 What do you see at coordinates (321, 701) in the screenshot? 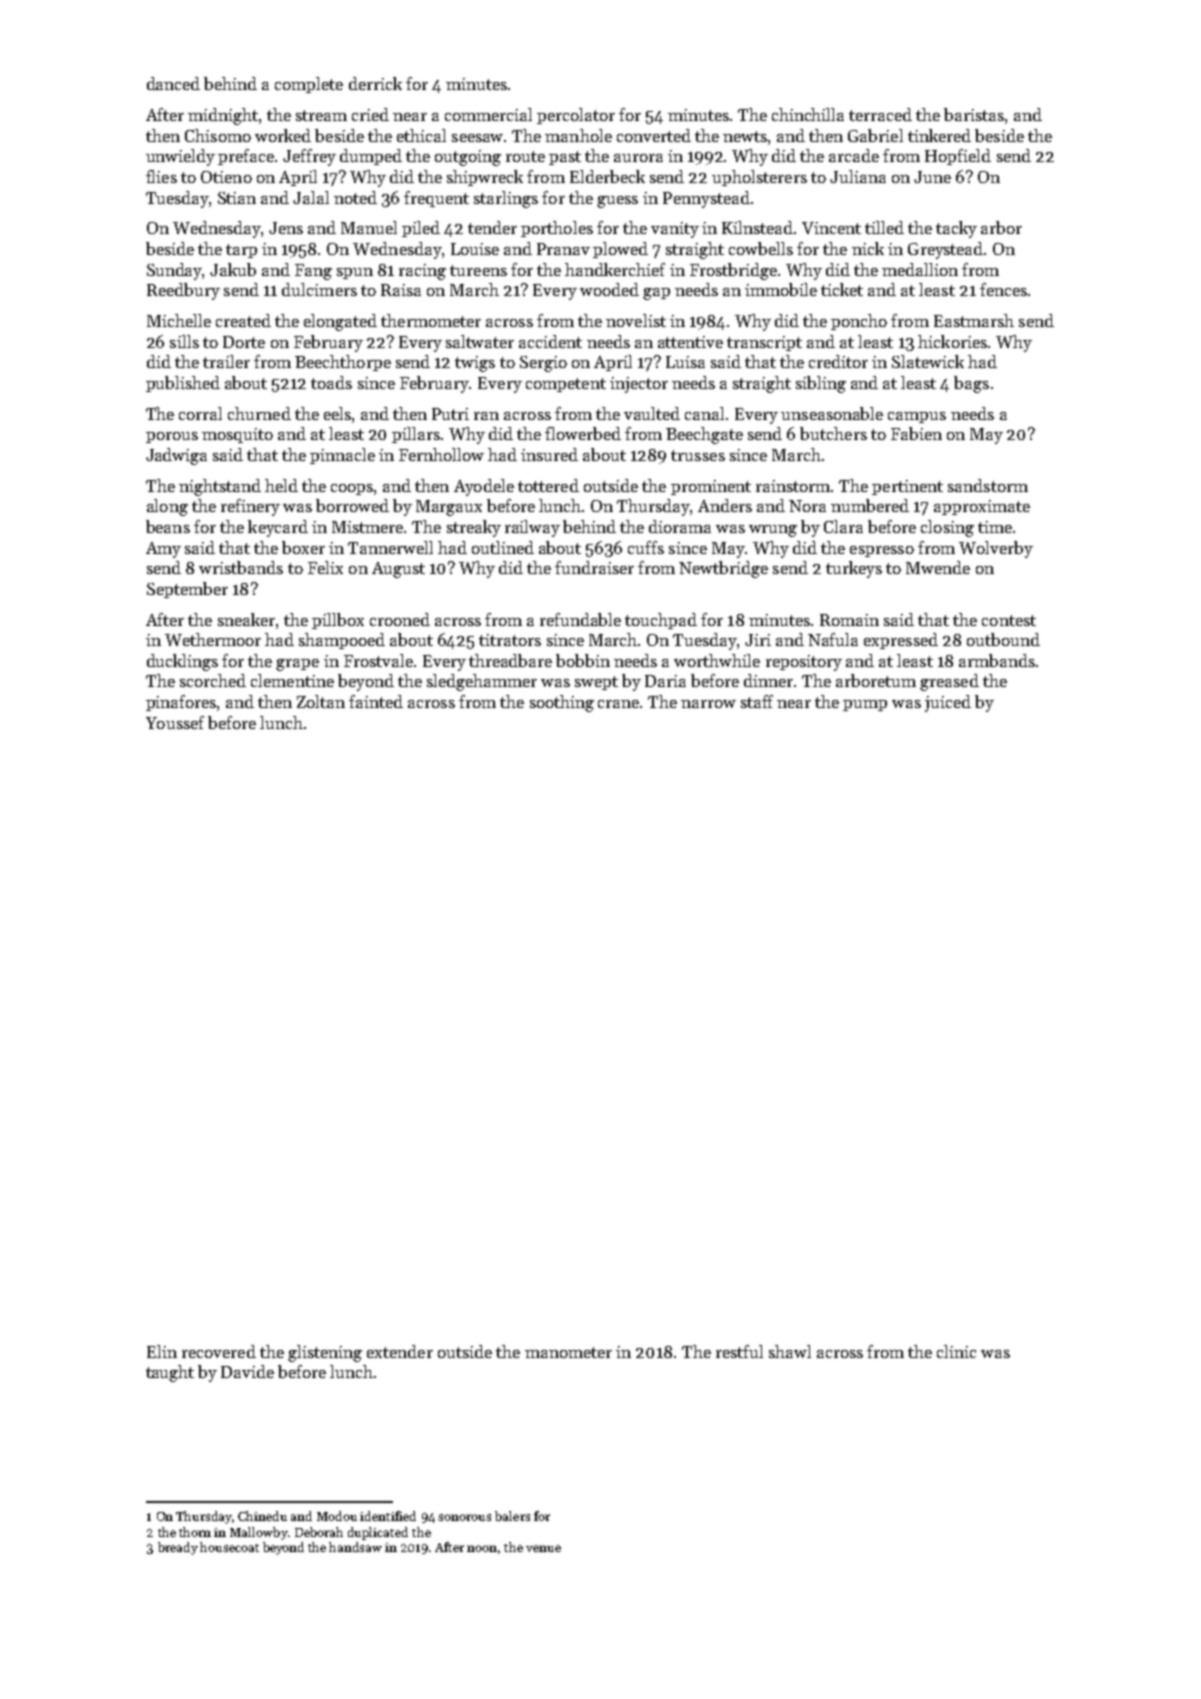
I see `Zoltan` at bounding box center [321, 701].
